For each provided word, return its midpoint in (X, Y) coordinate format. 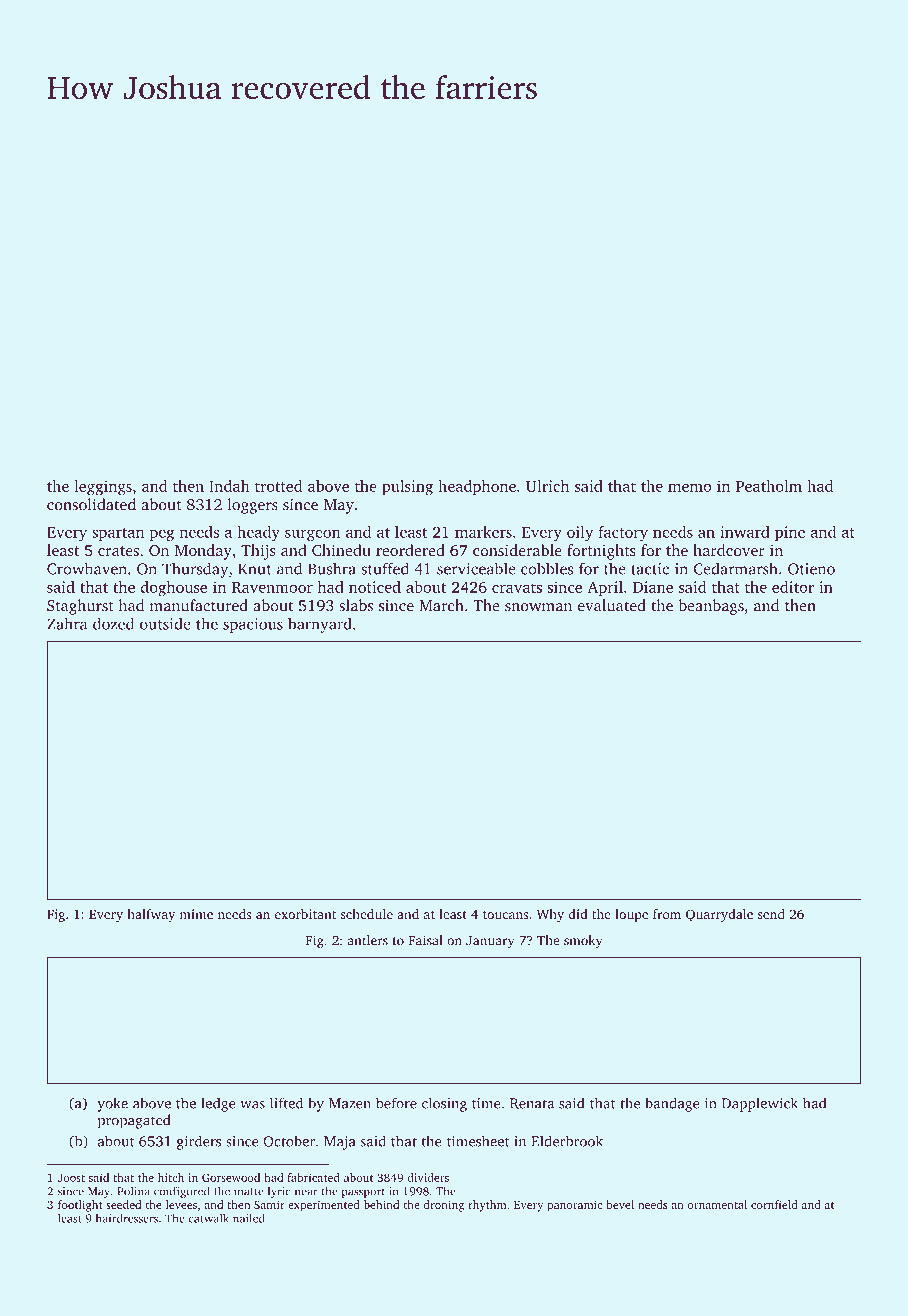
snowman (538, 607)
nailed (249, 1218)
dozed (113, 623)
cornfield (774, 1204)
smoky (583, 941)
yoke (112, 1104)
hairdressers (127, 1218)
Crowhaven (87, 568)
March (441, 605)
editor (793, 587)
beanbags (711, 607)
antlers (367, 940)
